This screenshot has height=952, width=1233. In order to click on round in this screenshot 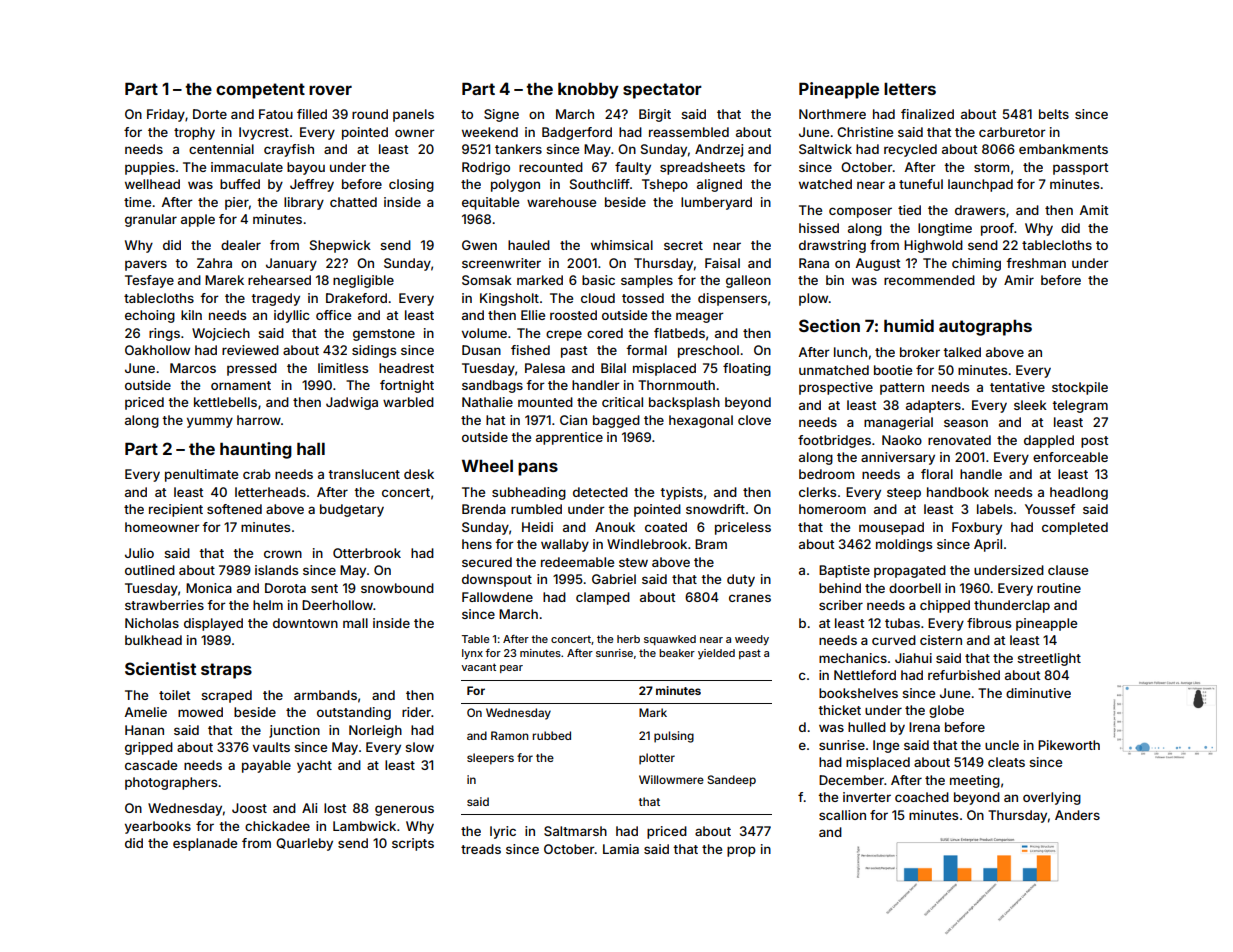, I will do `click(370, 114)`.
